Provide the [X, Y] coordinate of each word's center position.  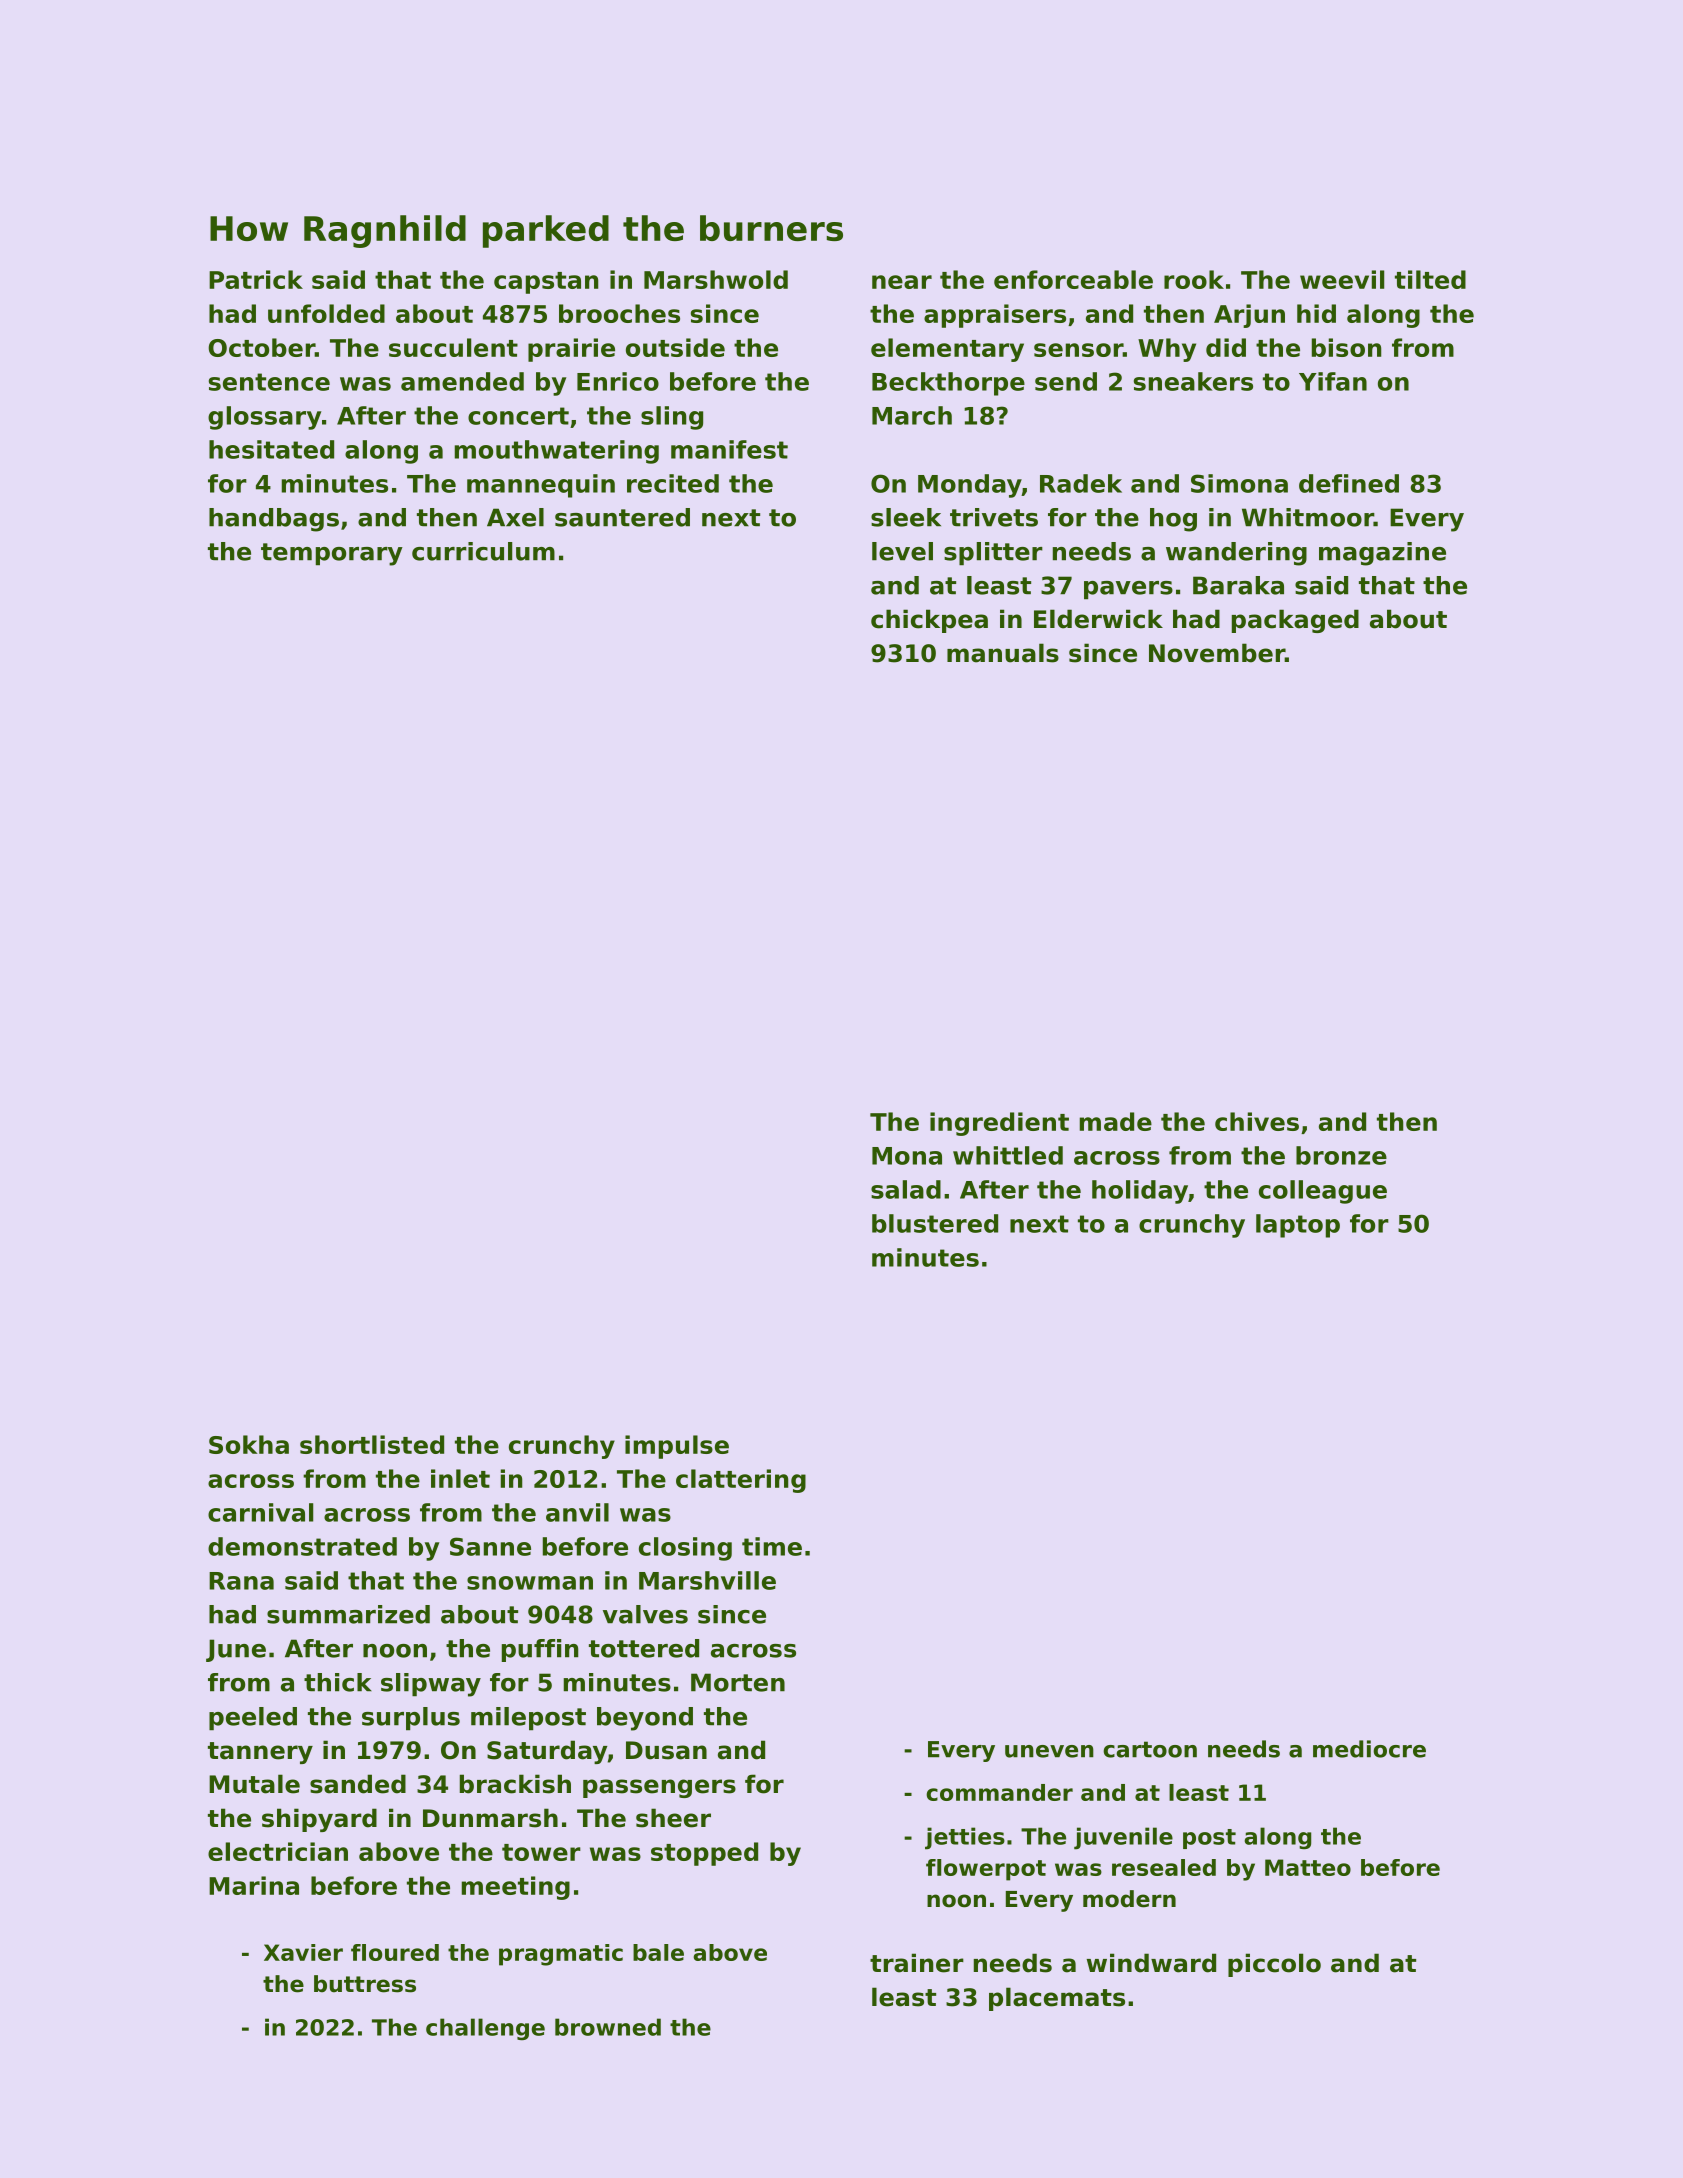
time [772, 1546]
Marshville [707, 1580]
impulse [677, 1447]
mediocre [1369, 1749]
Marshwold [716, 279]
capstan [546, 283]
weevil [1342, 279]
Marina [254, 1885]
